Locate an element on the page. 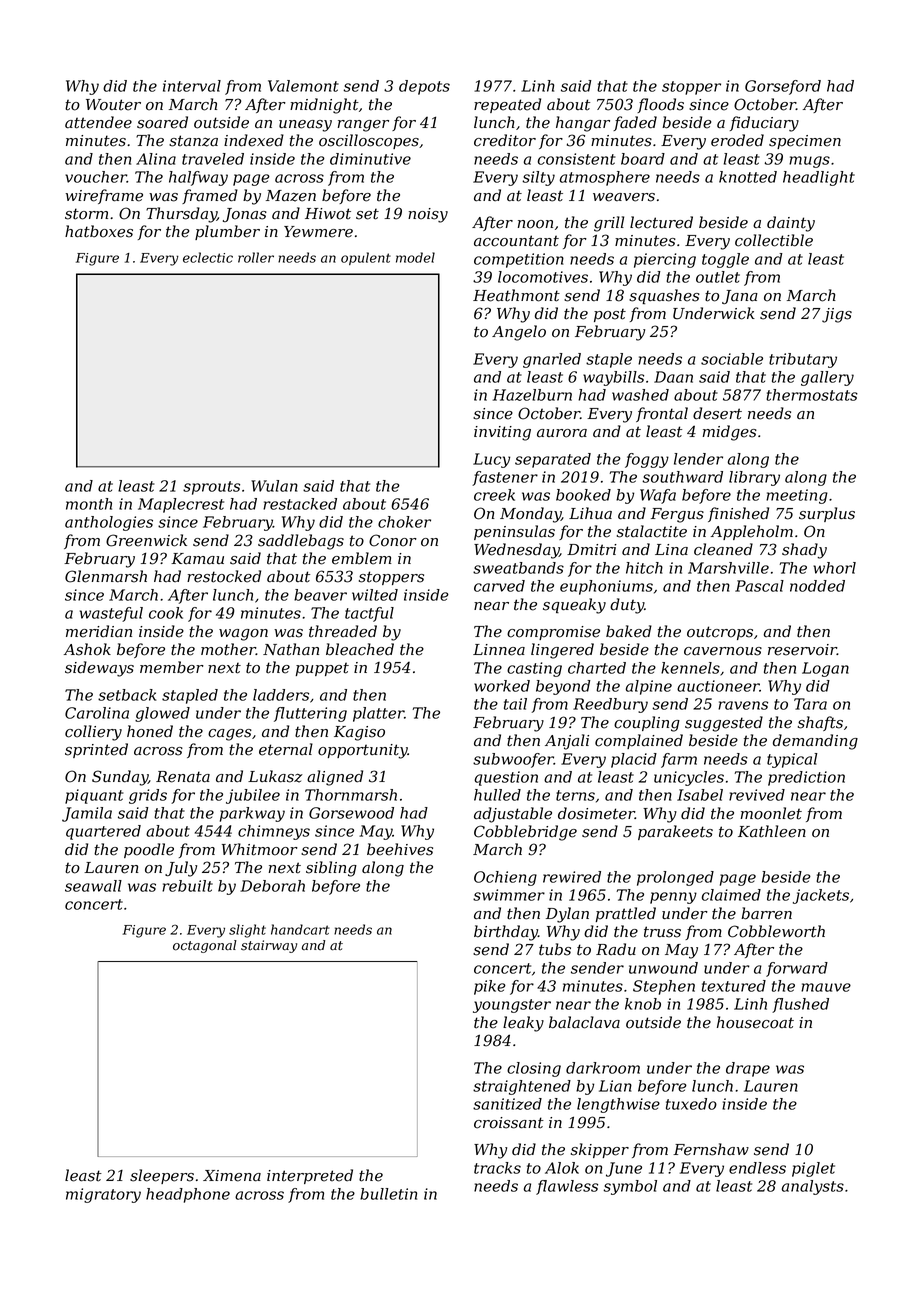  bleached is located at coordinates (360, 649).
